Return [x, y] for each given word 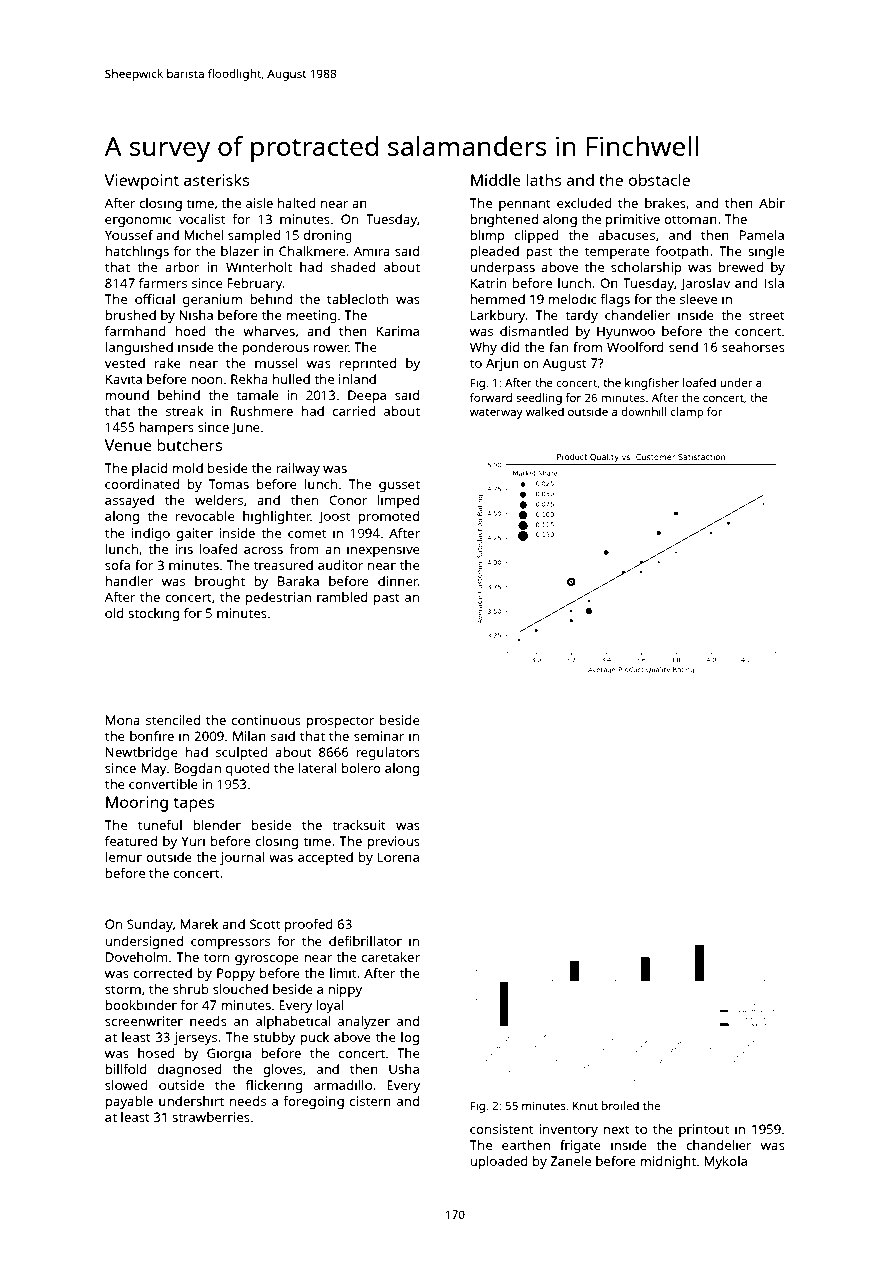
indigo [151, 534]
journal [242, 858]
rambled [342, 597]
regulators [388, 753]
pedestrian [278, 598]
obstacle [659, 180]
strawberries [211, 1117]
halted [297, 203]
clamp [687, 413]
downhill [644, 411]
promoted [389, 517]
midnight [668, 1162]
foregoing [313, 1102]
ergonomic [138, 220]
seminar [379, 736]
